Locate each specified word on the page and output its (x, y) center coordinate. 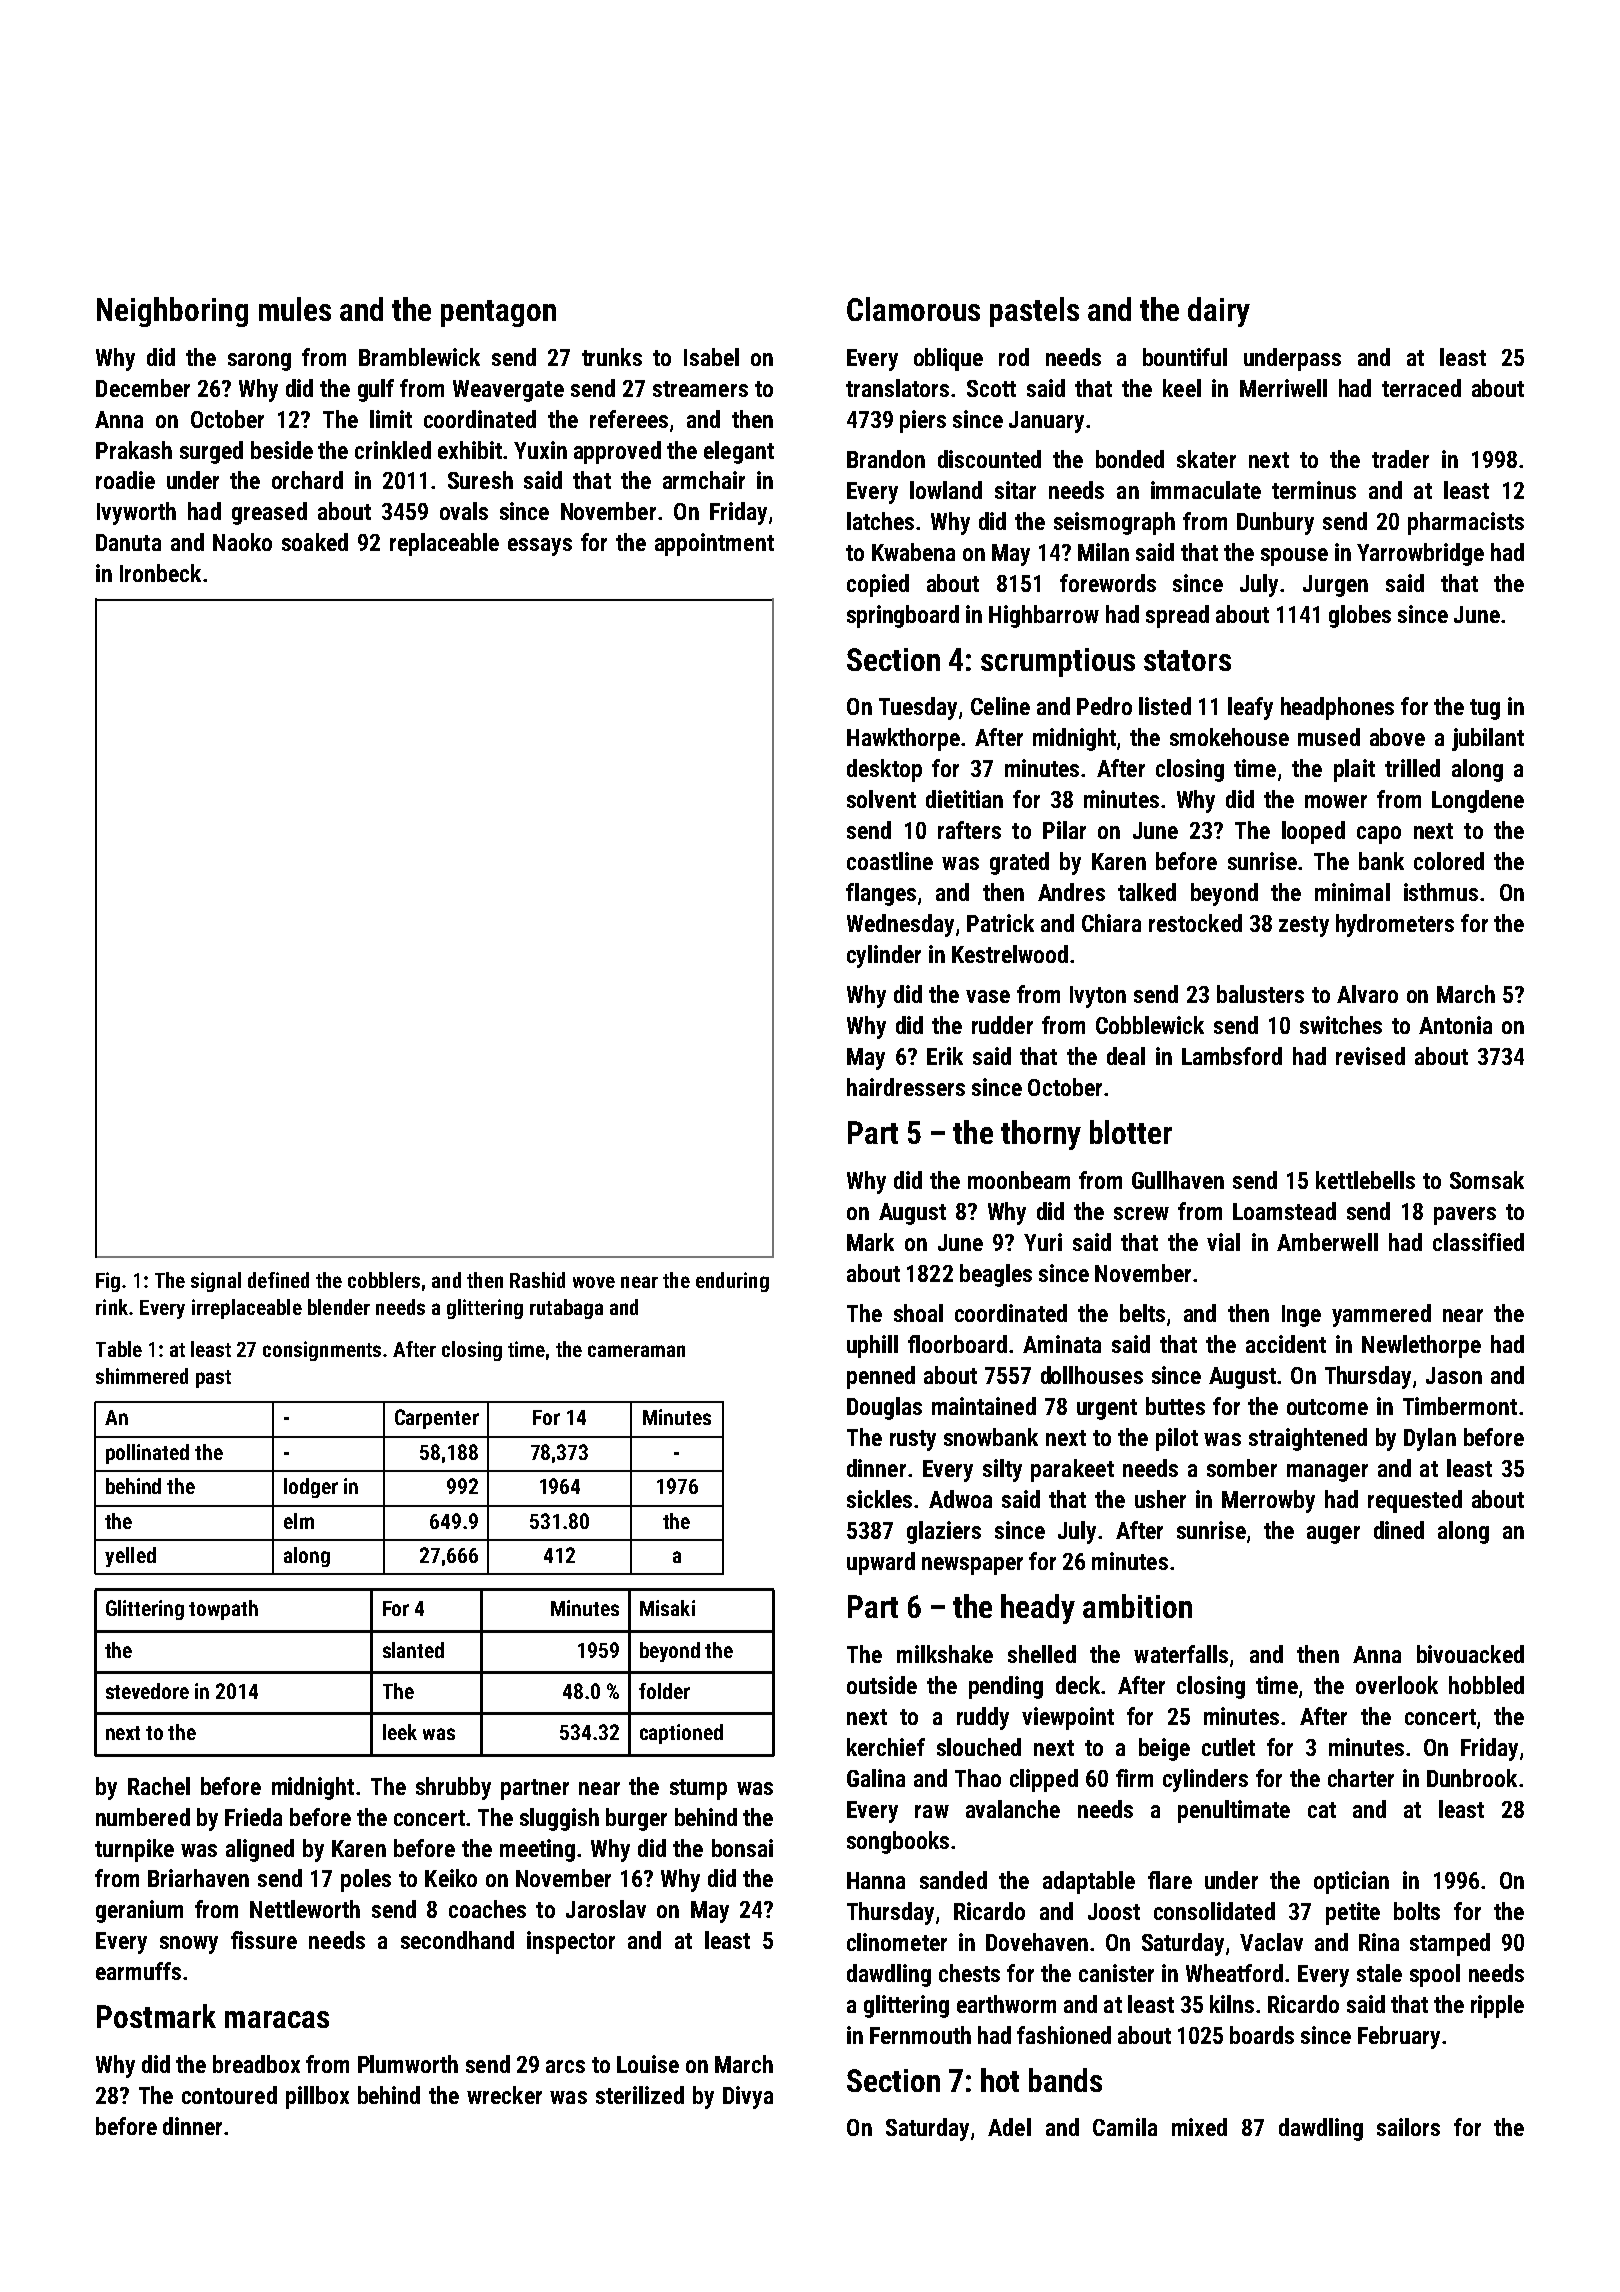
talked (1147, 892)
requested (1415, 1501)
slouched (979, 1747)
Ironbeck (160, 573)
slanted (413, 1650)
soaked (315, 542)
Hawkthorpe (903, 739)
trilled (1412, 768)
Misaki (667, 1608)
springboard (903, 616)
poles (366, 1880)
